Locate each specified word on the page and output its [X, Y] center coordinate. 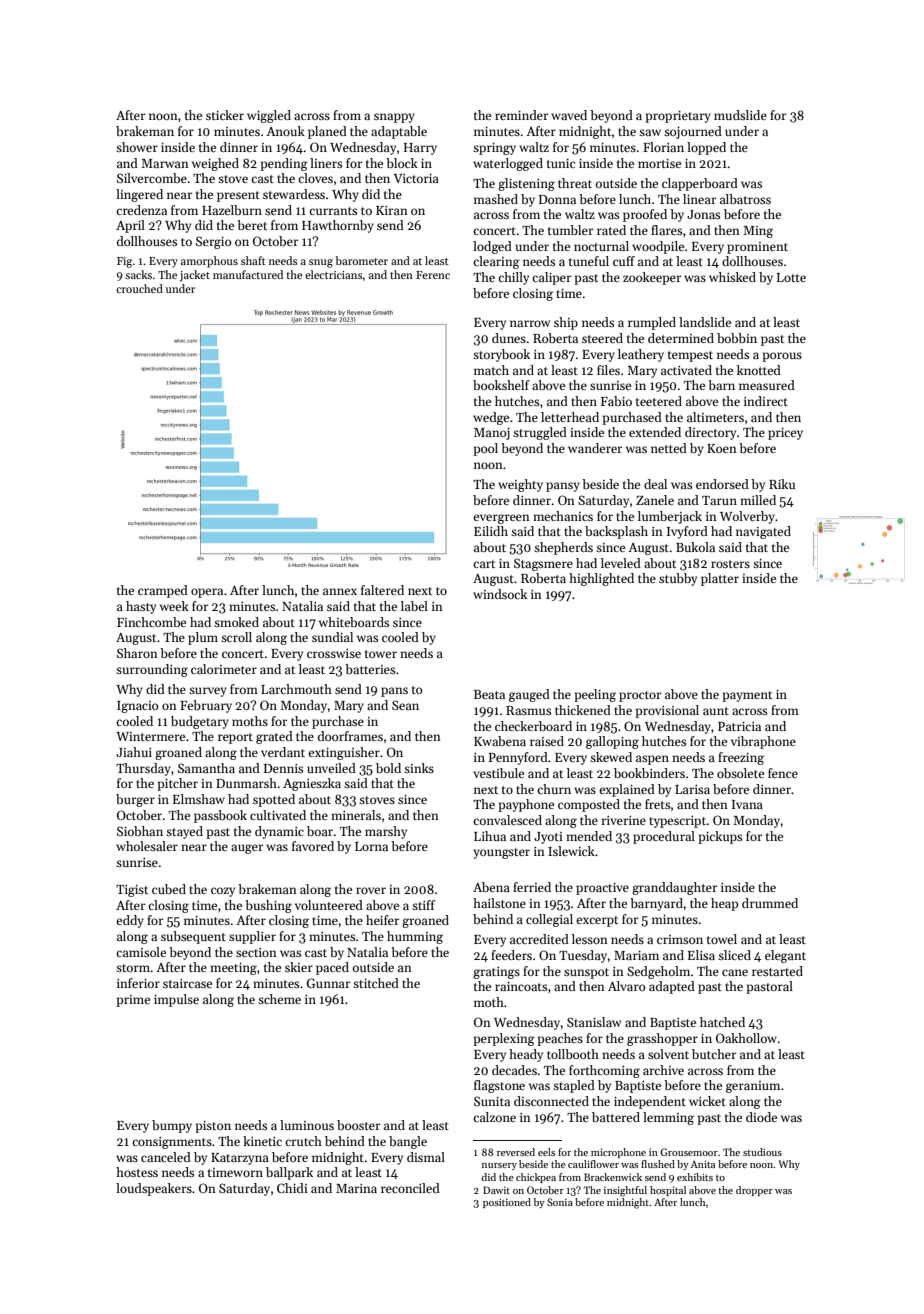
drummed [770, 903]
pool [485, 449]
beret [252, 225]
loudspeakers [154, 1189]
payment [747, 696]
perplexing [504, 1039]
